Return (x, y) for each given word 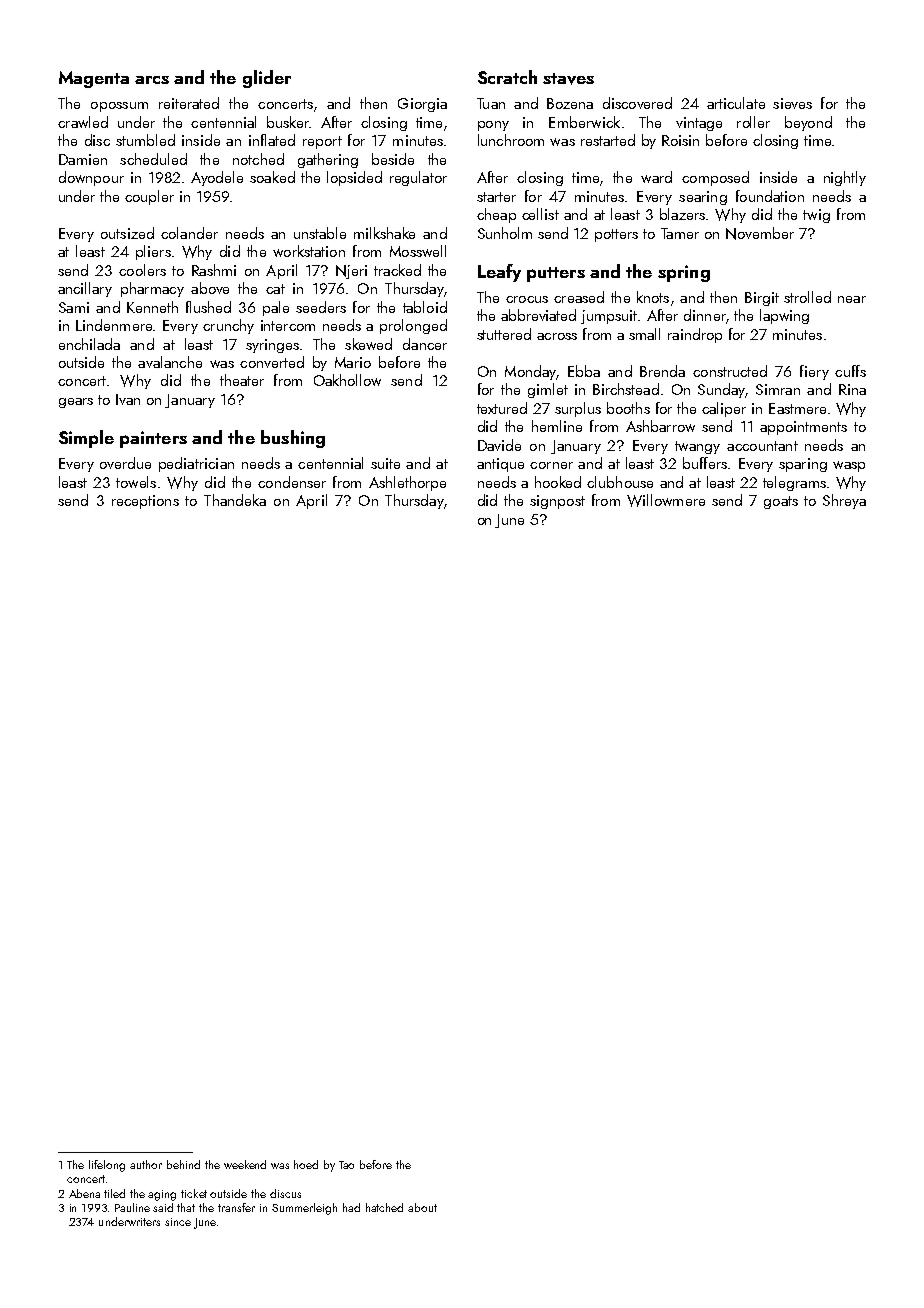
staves (568, 79)
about (422, 1207)
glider (267, 79)
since (178, 1222)
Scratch (507, 77)
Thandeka (235, 500)
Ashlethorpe (407, 483)
